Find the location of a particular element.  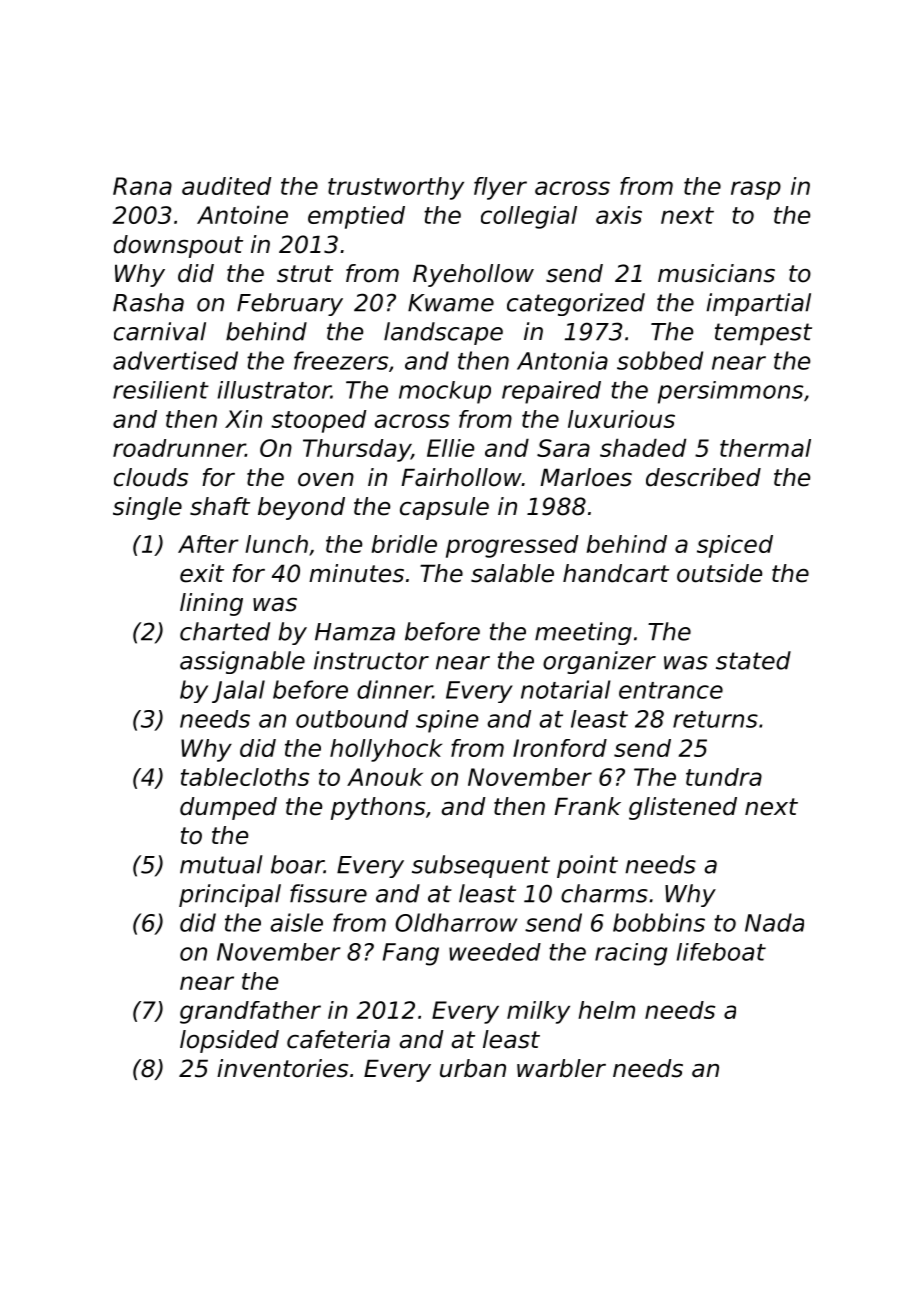

rasp is located at coordinates (756, 190).
